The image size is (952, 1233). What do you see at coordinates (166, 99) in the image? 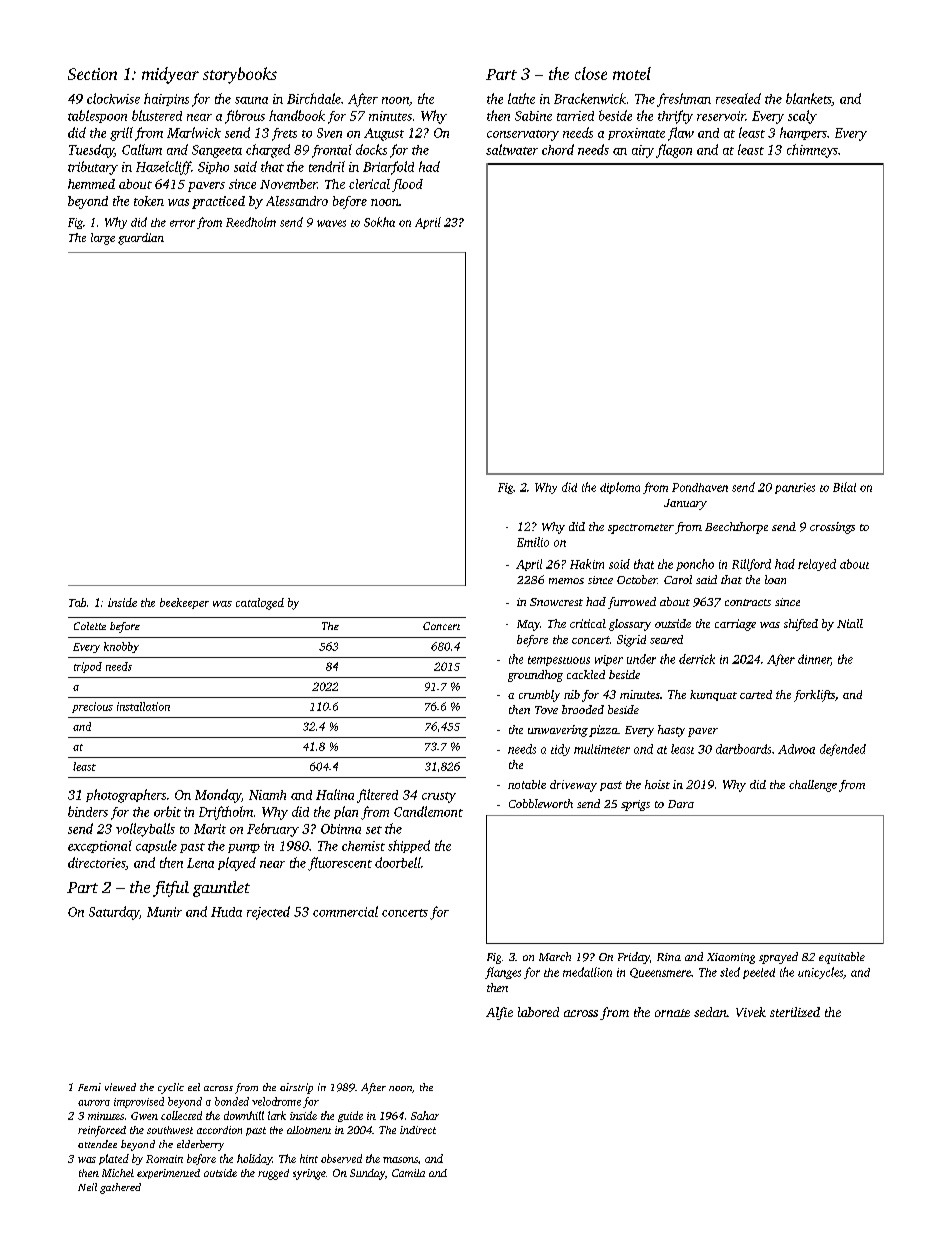
I see `hairpins` at bounding box center [166, 99].
